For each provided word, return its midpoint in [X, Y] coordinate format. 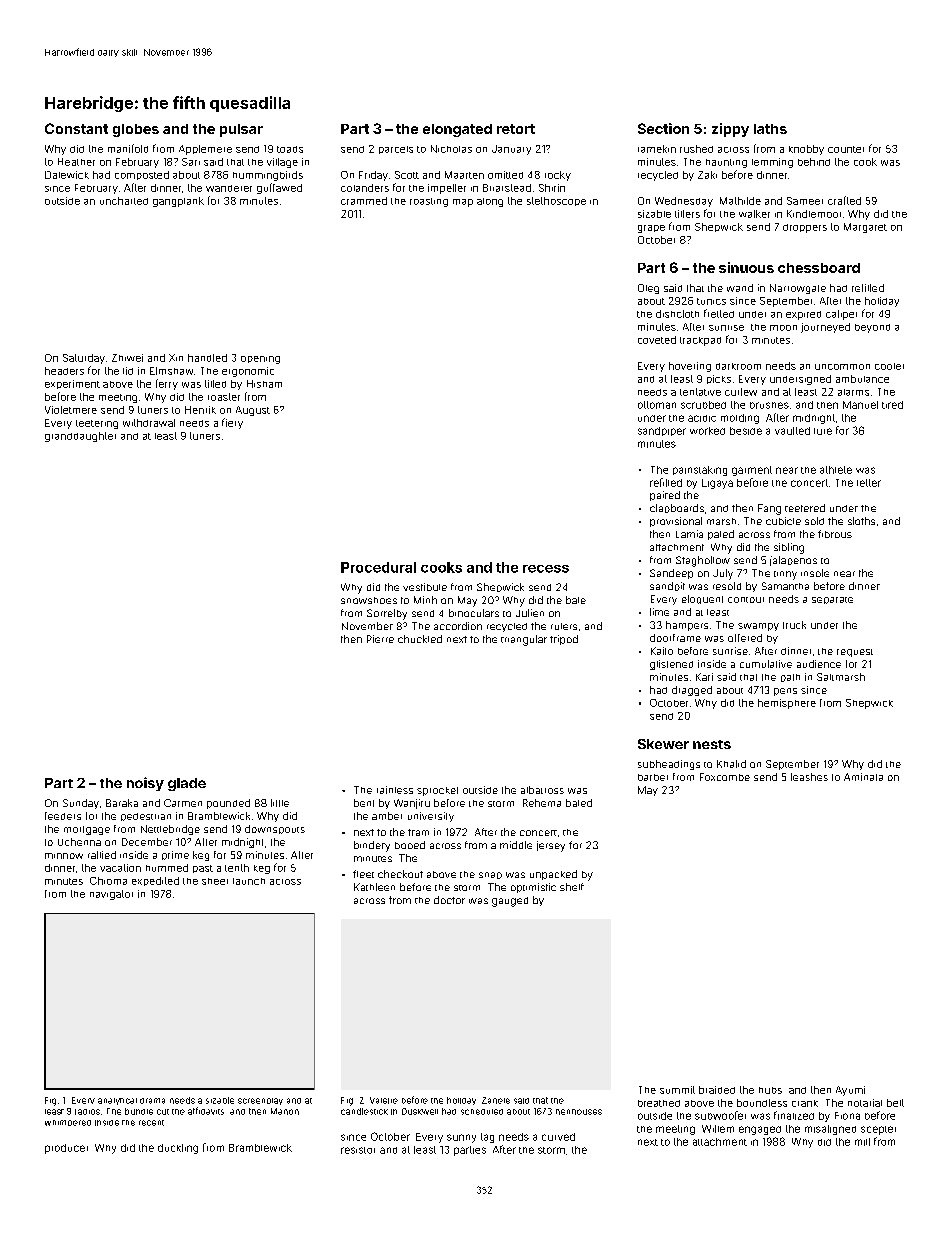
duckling [178, 1149]
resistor [358, 1150]
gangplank [178, 202]
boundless [762, 1103]
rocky [558, 176]
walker [754, 214]
